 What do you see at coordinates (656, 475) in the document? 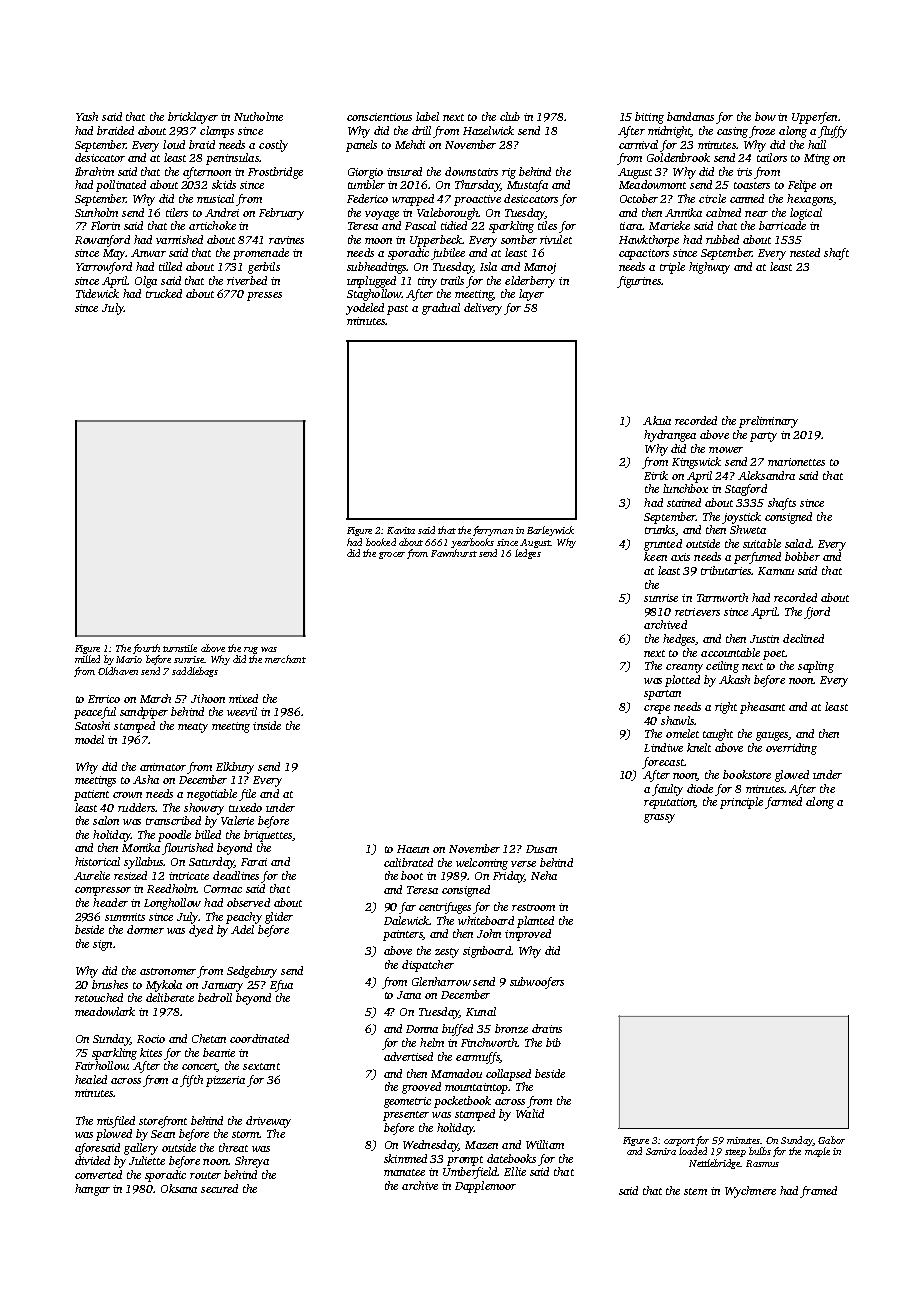
I see `Eirik` at bounding box center [656, 475].
